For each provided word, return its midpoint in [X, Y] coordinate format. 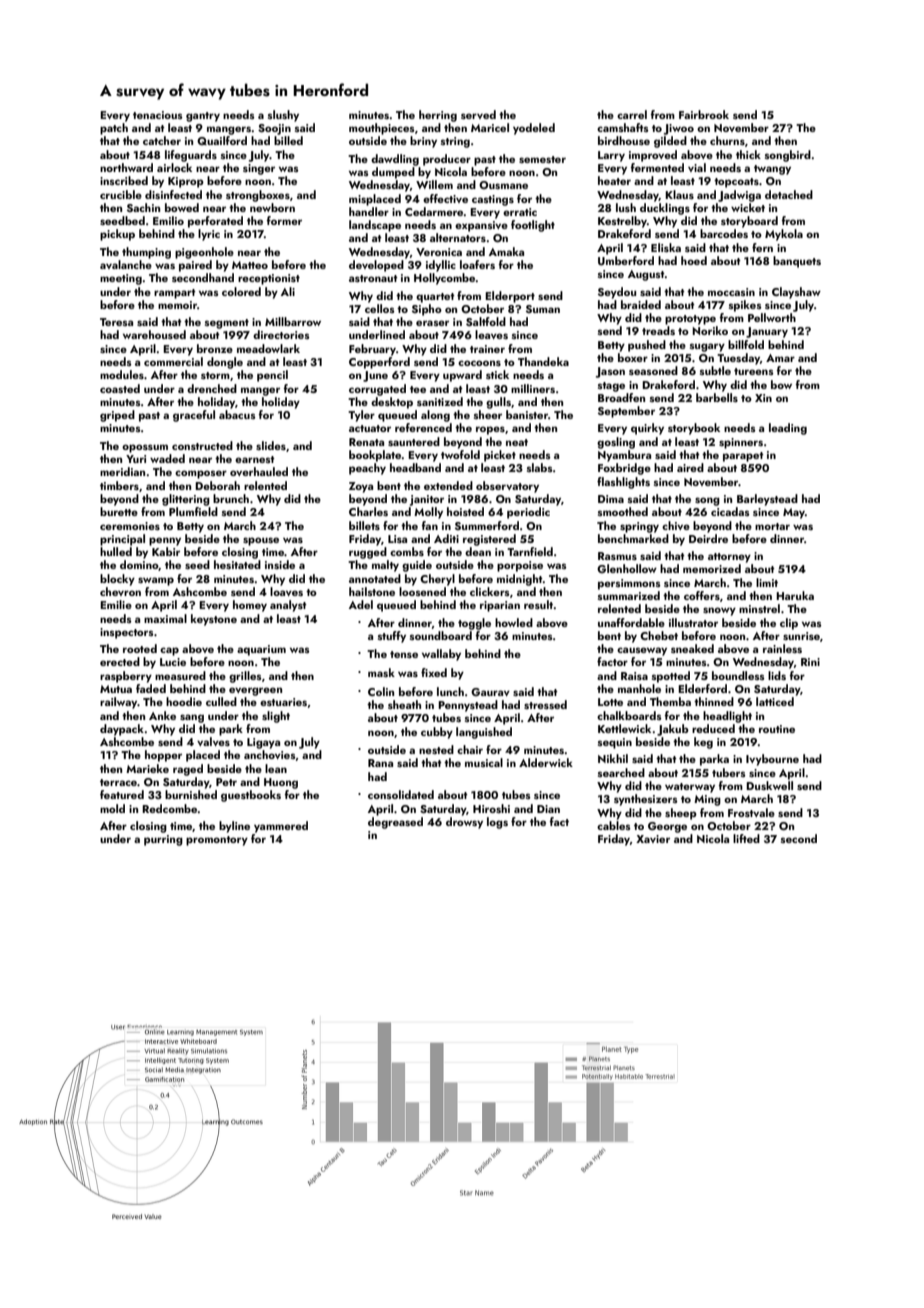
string [455, 142]
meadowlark [268, 348]
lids [777, 675]
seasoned [653, 370]
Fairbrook [704, 114]
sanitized [440, 401]
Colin [381, 691]
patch [114, 129]
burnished [191, 794]
